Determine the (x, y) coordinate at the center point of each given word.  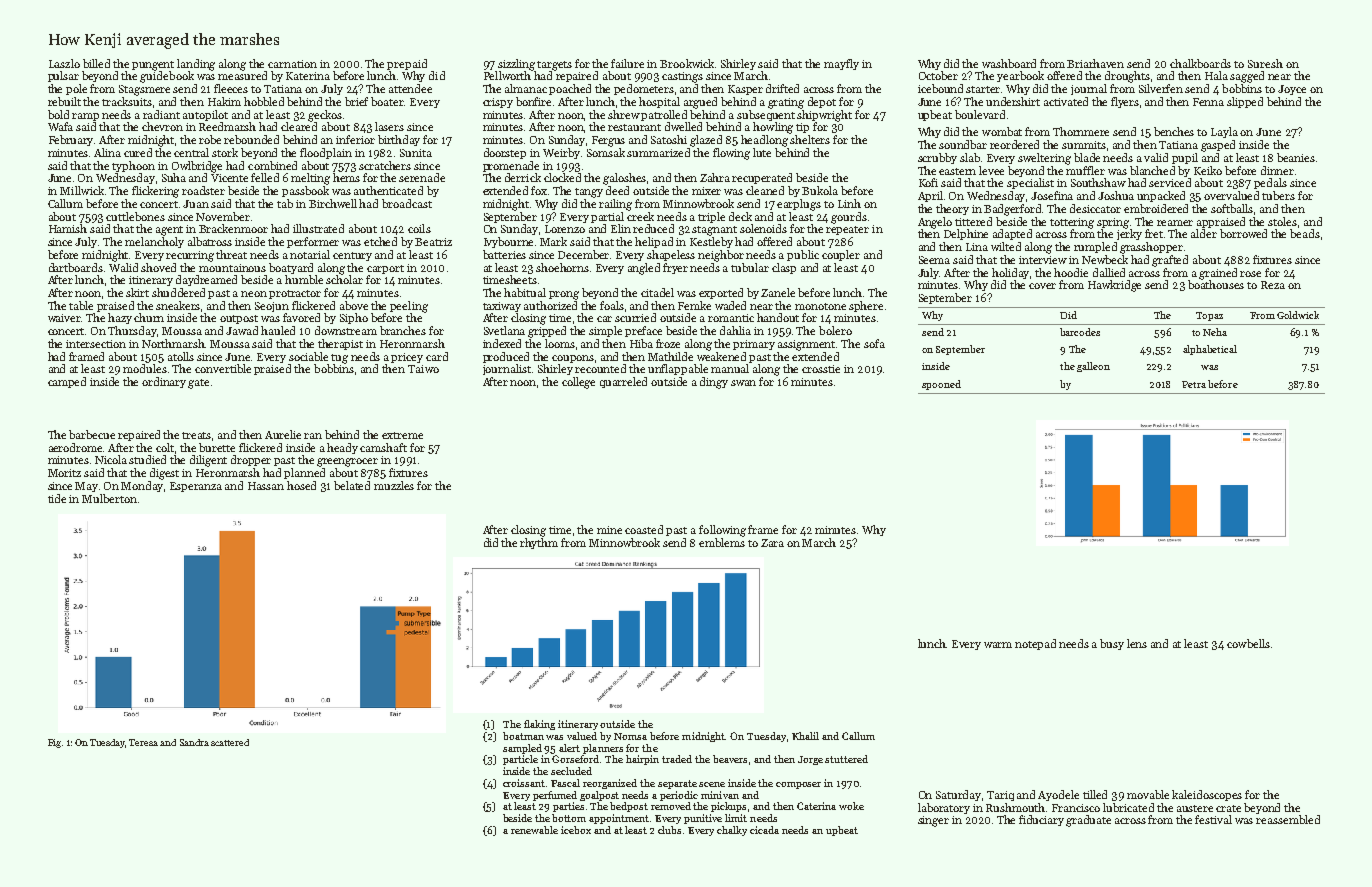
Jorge (810, 760)
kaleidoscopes (1207, 795)
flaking (539, 725)
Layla (1224, 132)
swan (743, 383)
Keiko (1208, 170)
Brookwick (687, 63)
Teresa (143, 742)
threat (231, 254)
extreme (402, 435)
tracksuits (127, 101)
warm (998, 645)
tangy (589, 193)
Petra (1194, 384)
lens (1137, 643)
